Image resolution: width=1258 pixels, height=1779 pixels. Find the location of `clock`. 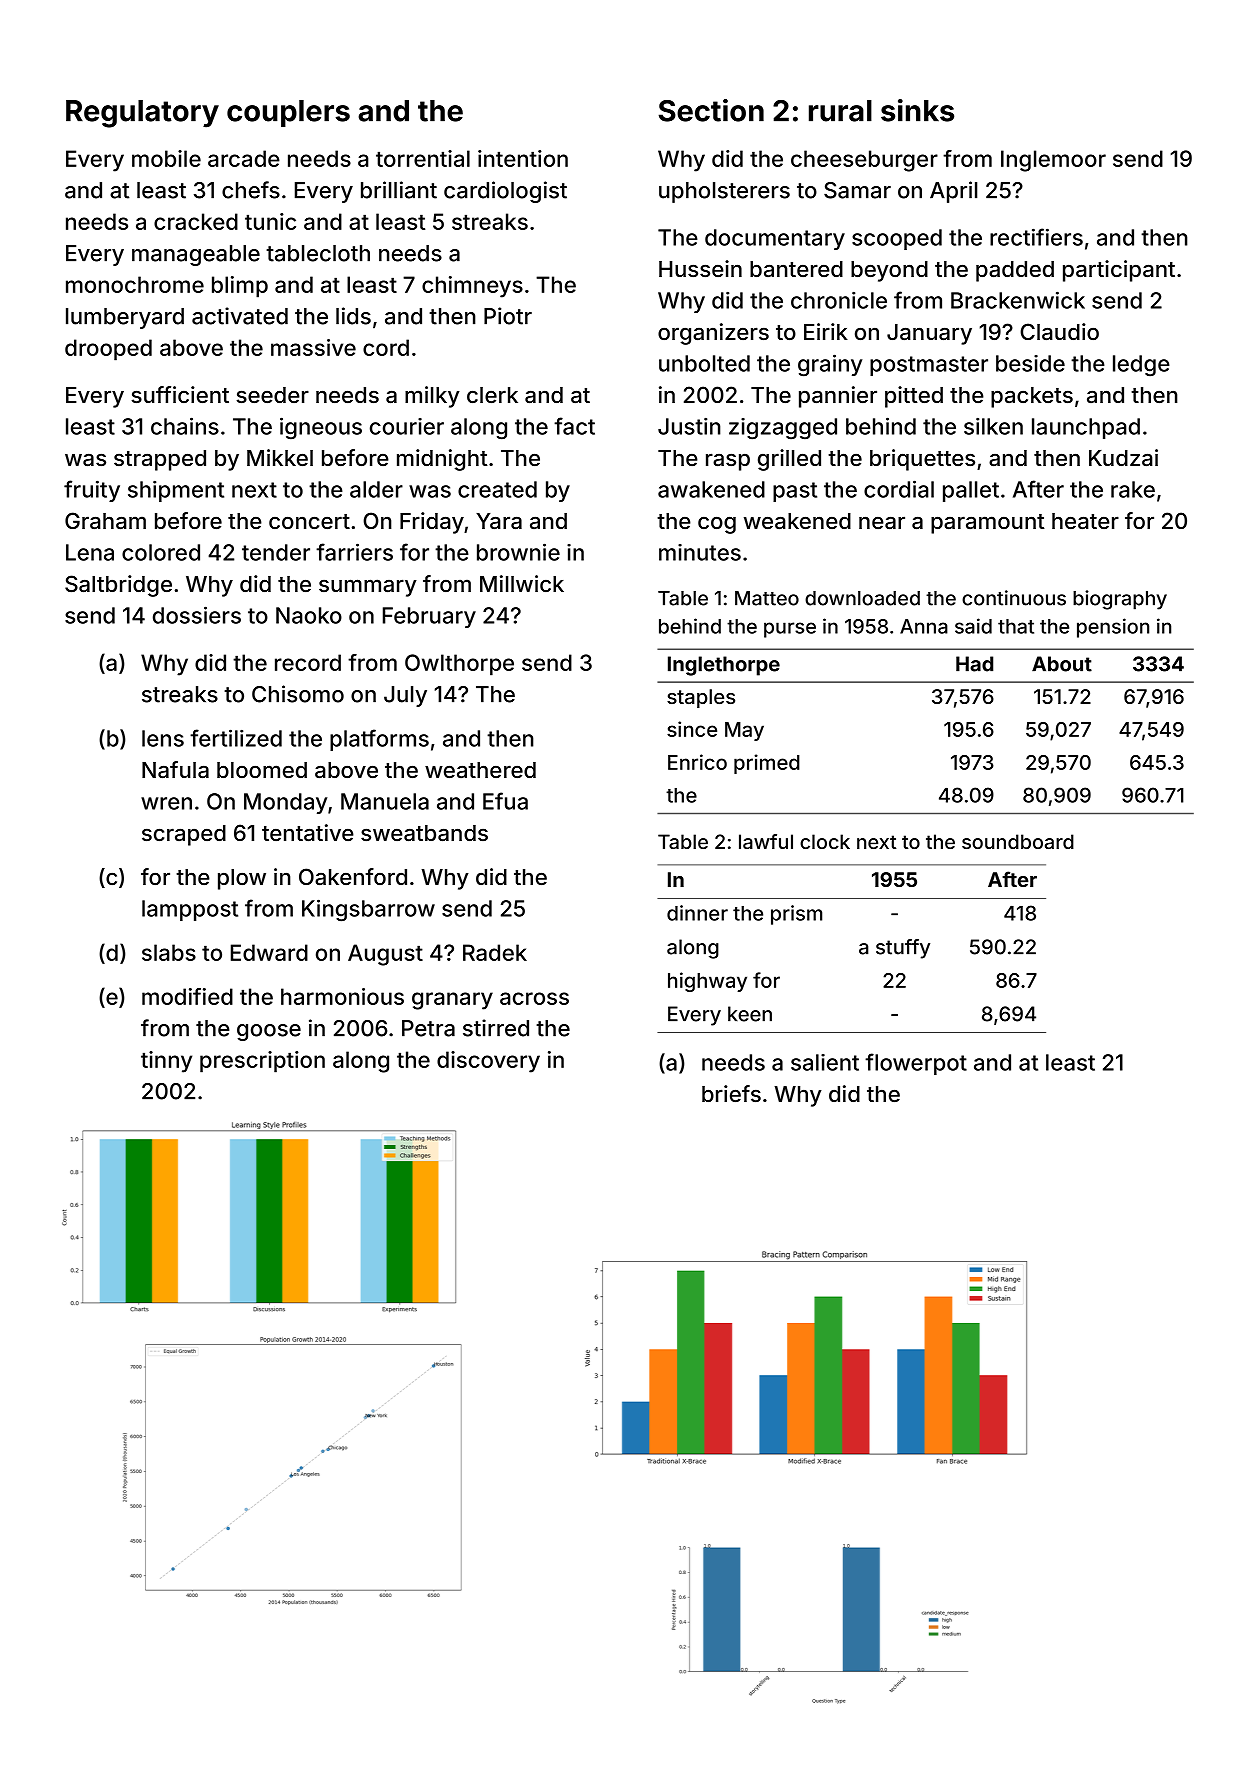

clock is located at coordinates (825, 841).
